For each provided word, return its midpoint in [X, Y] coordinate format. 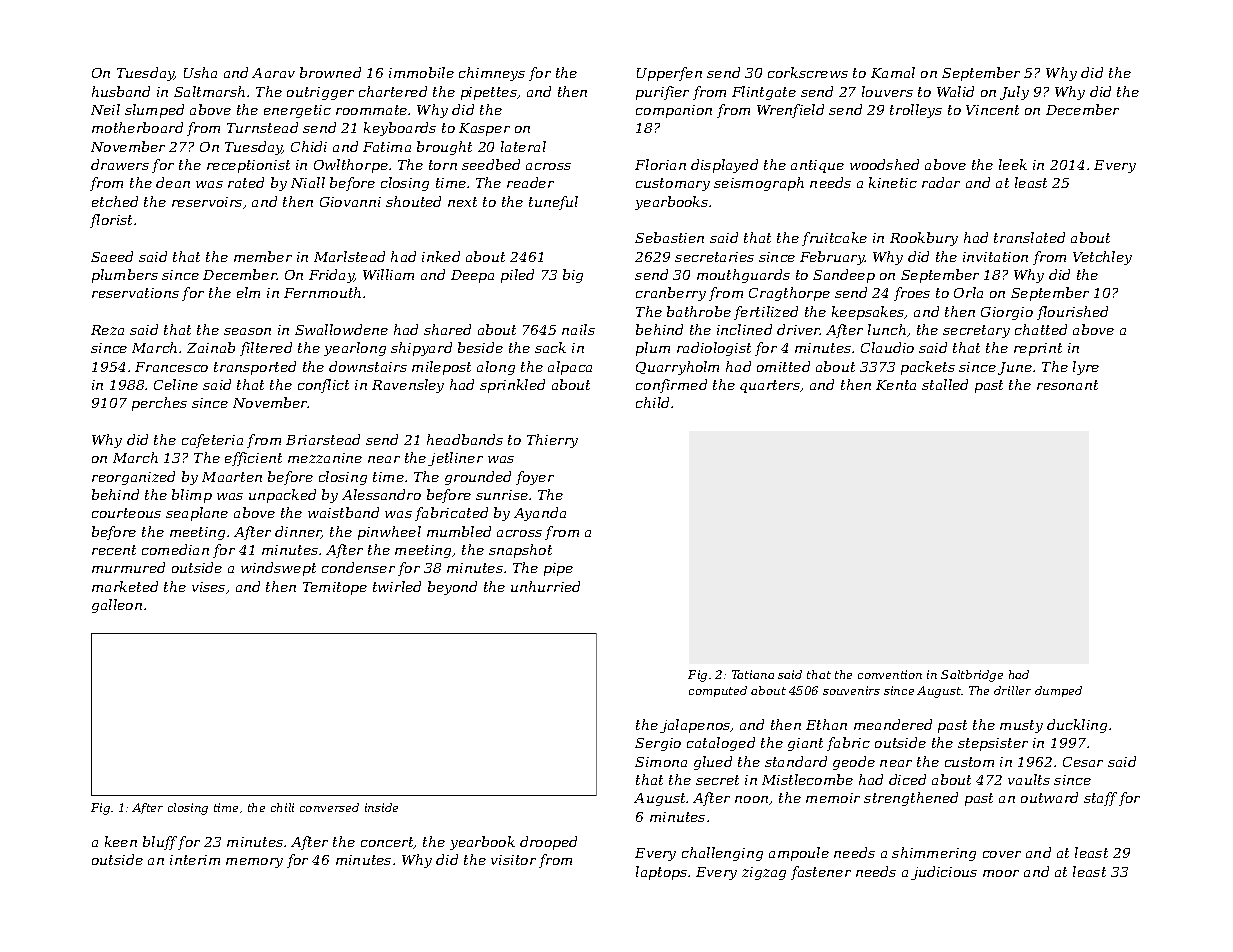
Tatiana [753, 674]
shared [447, 329]
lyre [1086, 368]
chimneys [492, 74]
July [1014, 93]
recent [114, 550]
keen [121, 841]
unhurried [545, 586]
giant [805, 744]
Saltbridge [972, 676]
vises [208, 587]
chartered [393, 91]
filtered [266, 349]
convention [890, 674]
